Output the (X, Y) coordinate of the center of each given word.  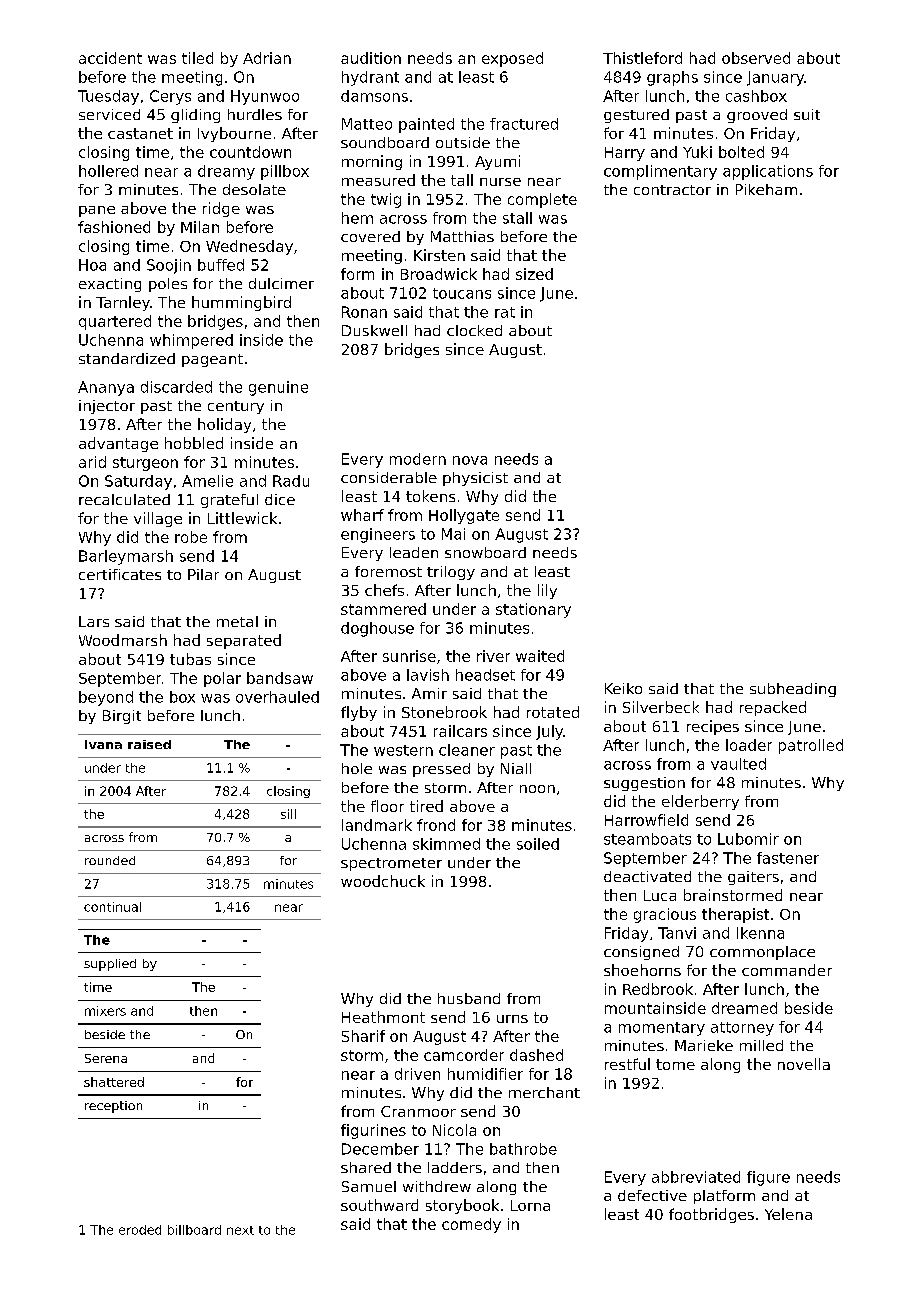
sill (288, 814)
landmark (377, 825)
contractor (672, 190)
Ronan (364, 312)
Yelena (788, 1214)
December (380, 1149)
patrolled (811, 746)
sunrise (409, 656)
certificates (120, 574)
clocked (474, 330)
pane (97, 211)
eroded (140, 1230)
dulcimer (281, 283)
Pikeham (766, 189)
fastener (788, 858)
